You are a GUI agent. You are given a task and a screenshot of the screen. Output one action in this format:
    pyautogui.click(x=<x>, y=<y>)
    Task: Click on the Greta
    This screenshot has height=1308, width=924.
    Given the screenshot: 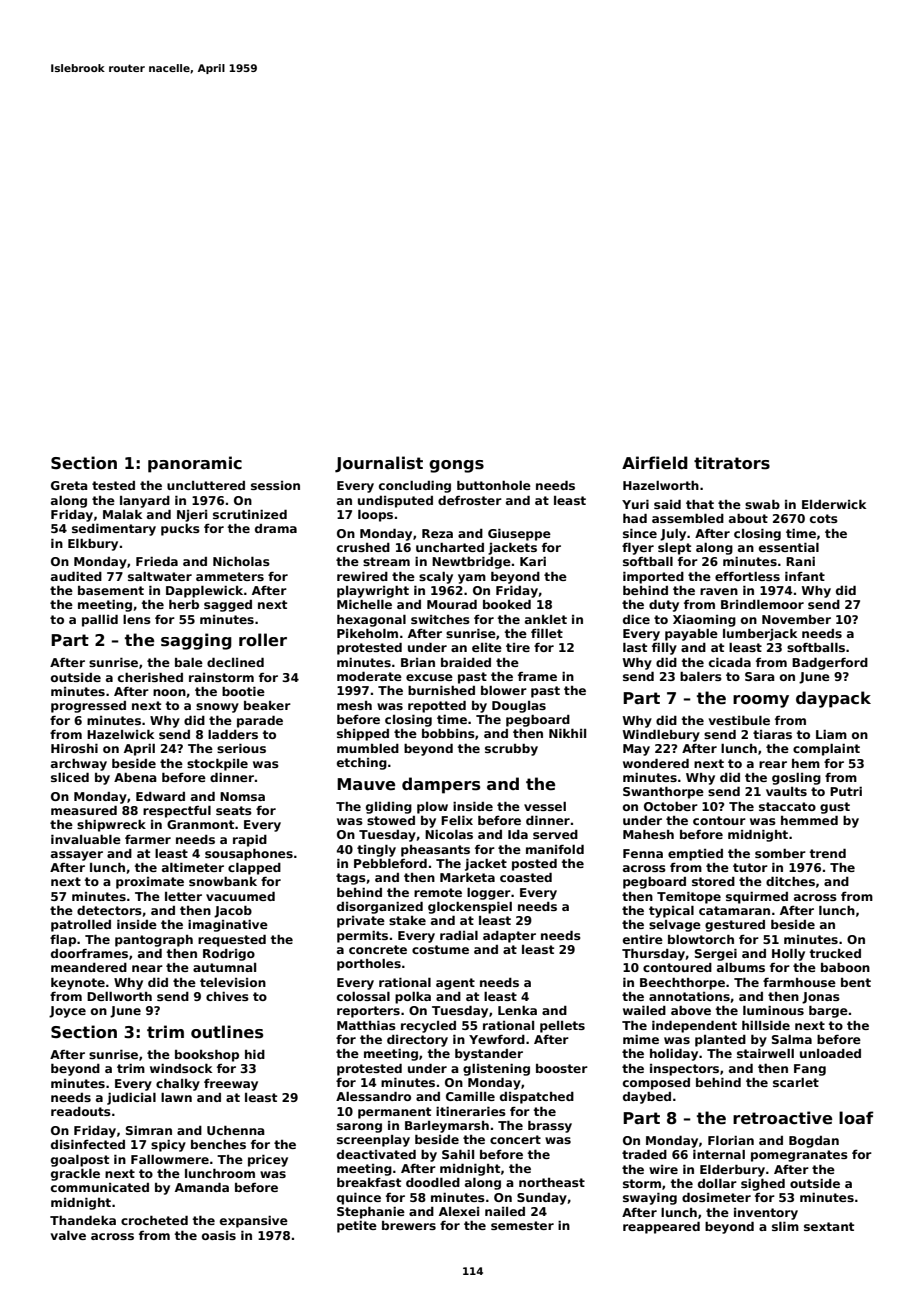 What is the action you would take?
    pyautogui.click(x=69, y=485)
